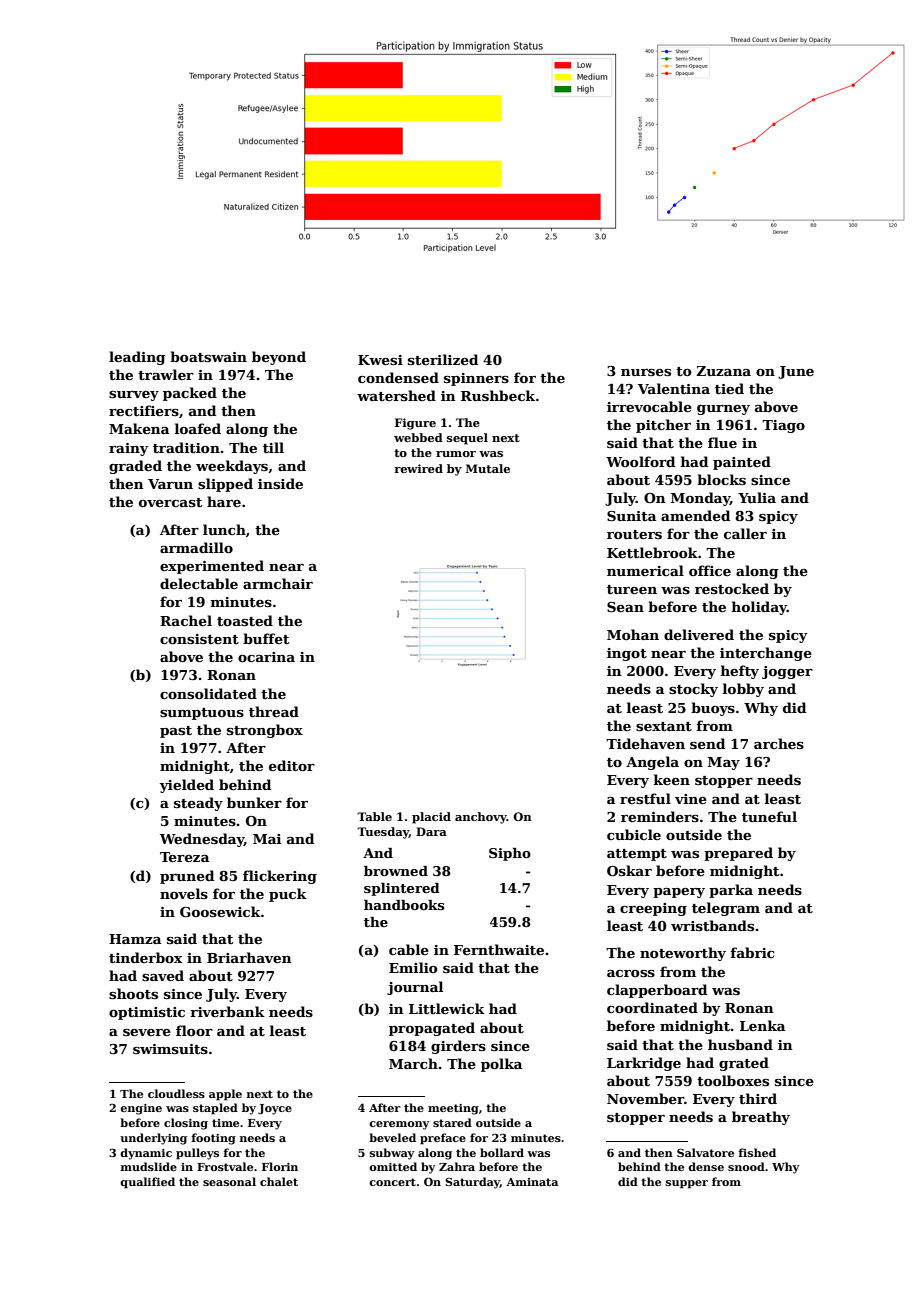  What do you see at coordinates (499, 949) in the image?
I see `Fernthwaite` at bounding box center [499, 949].
